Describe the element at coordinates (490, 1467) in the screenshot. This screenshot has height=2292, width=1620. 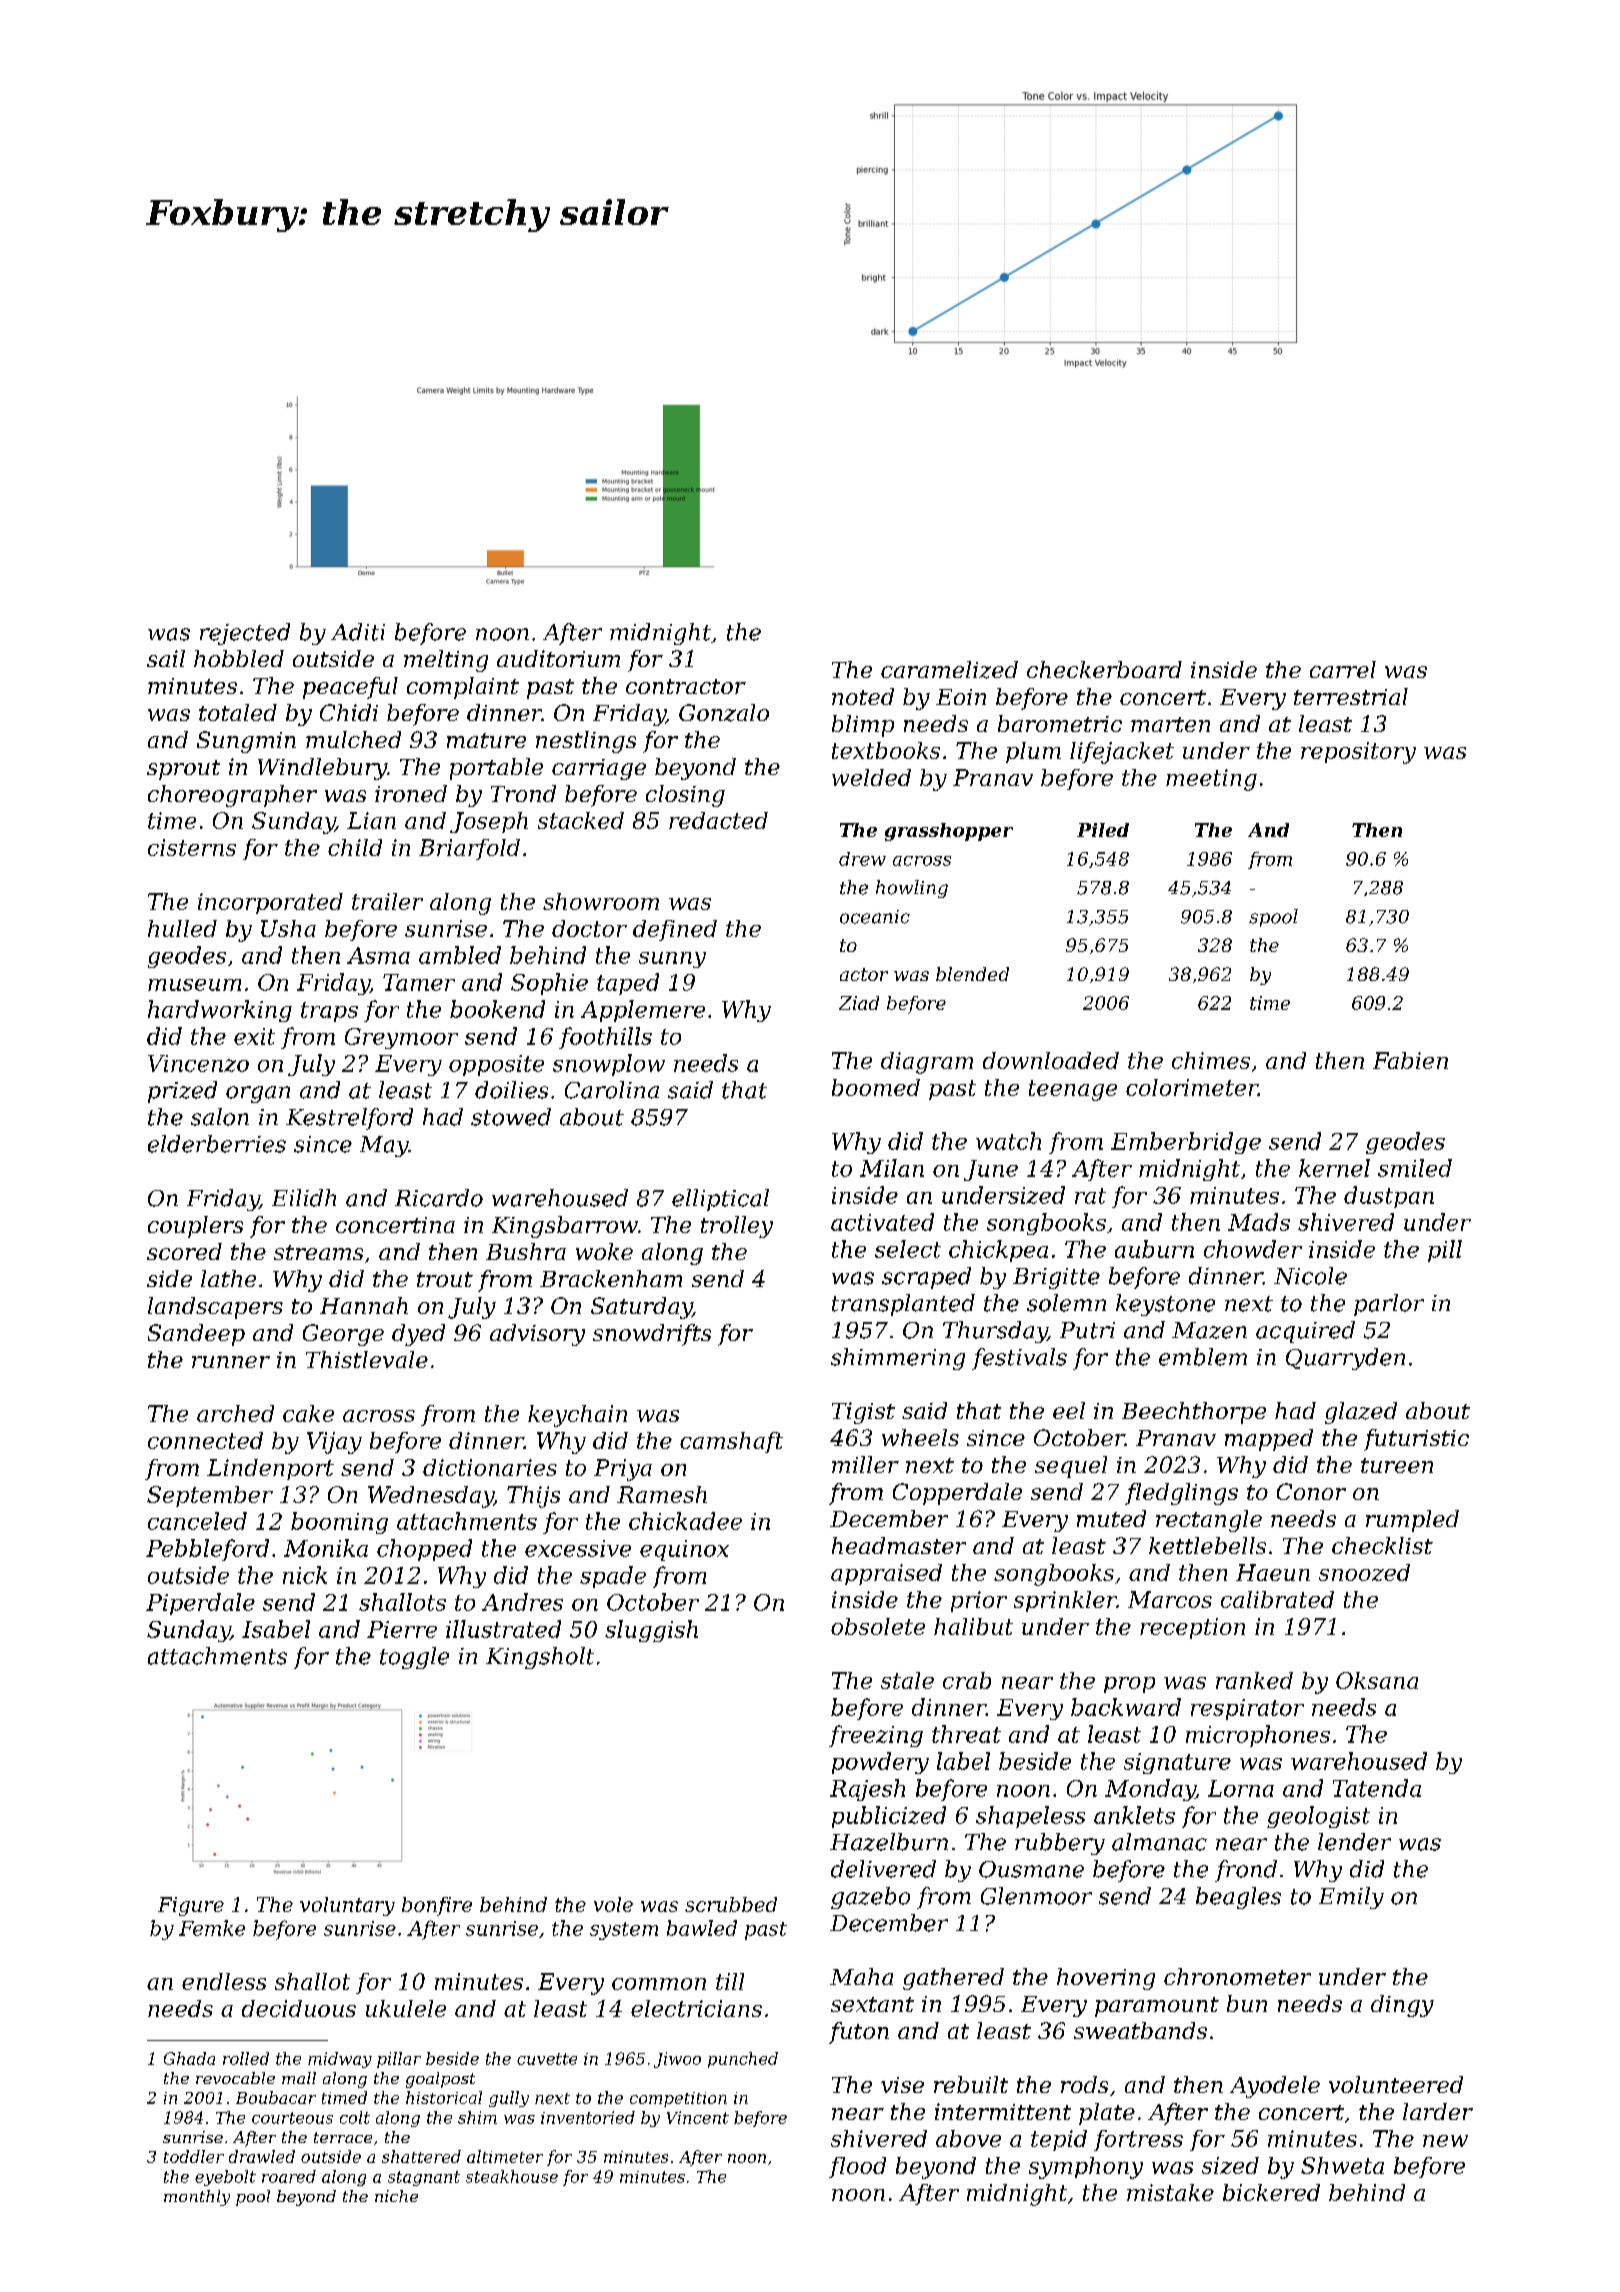
I see `dictionaries` at that location.
